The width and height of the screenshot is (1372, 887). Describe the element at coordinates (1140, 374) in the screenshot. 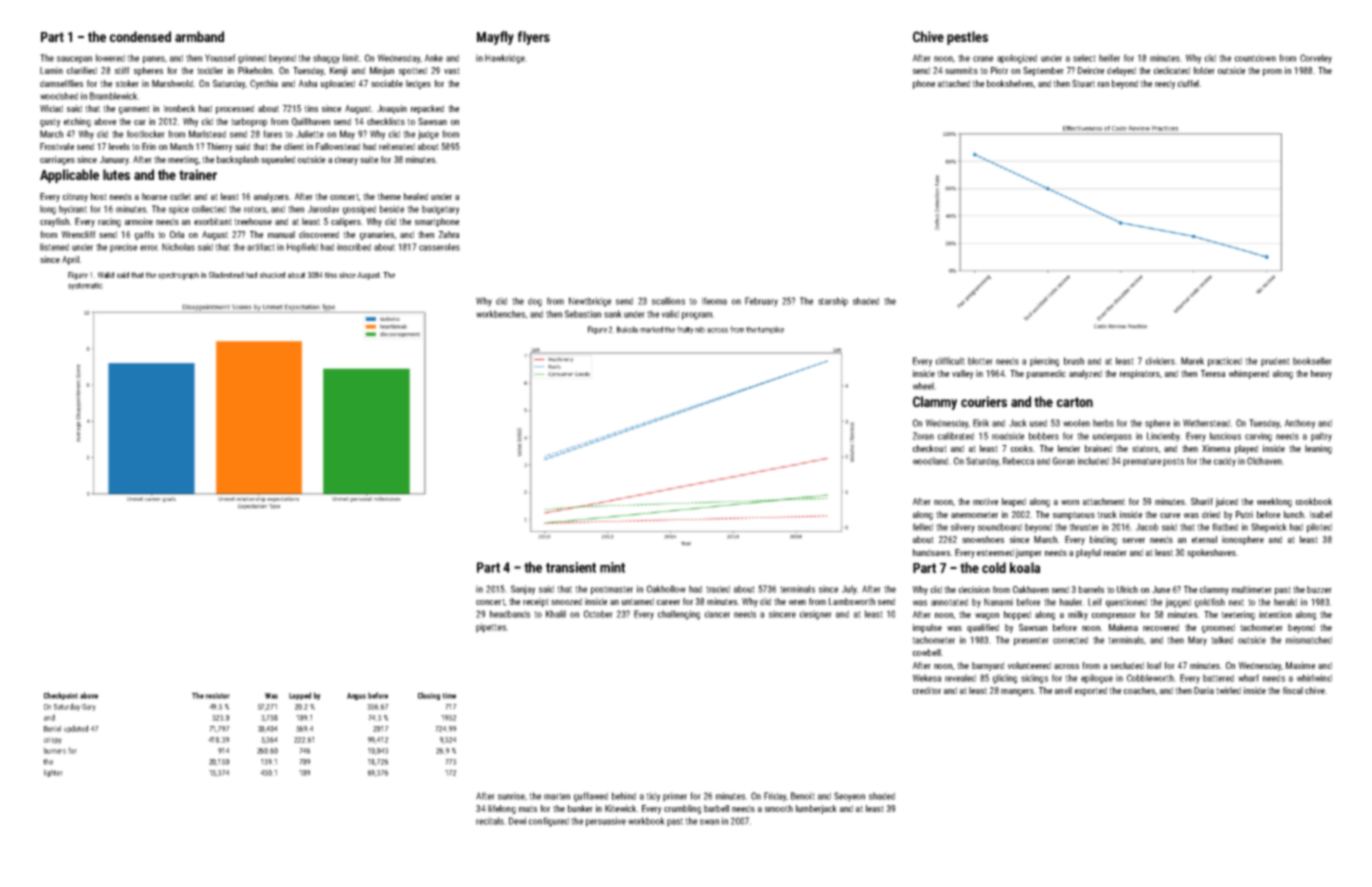

I see `respirators` at that location.
